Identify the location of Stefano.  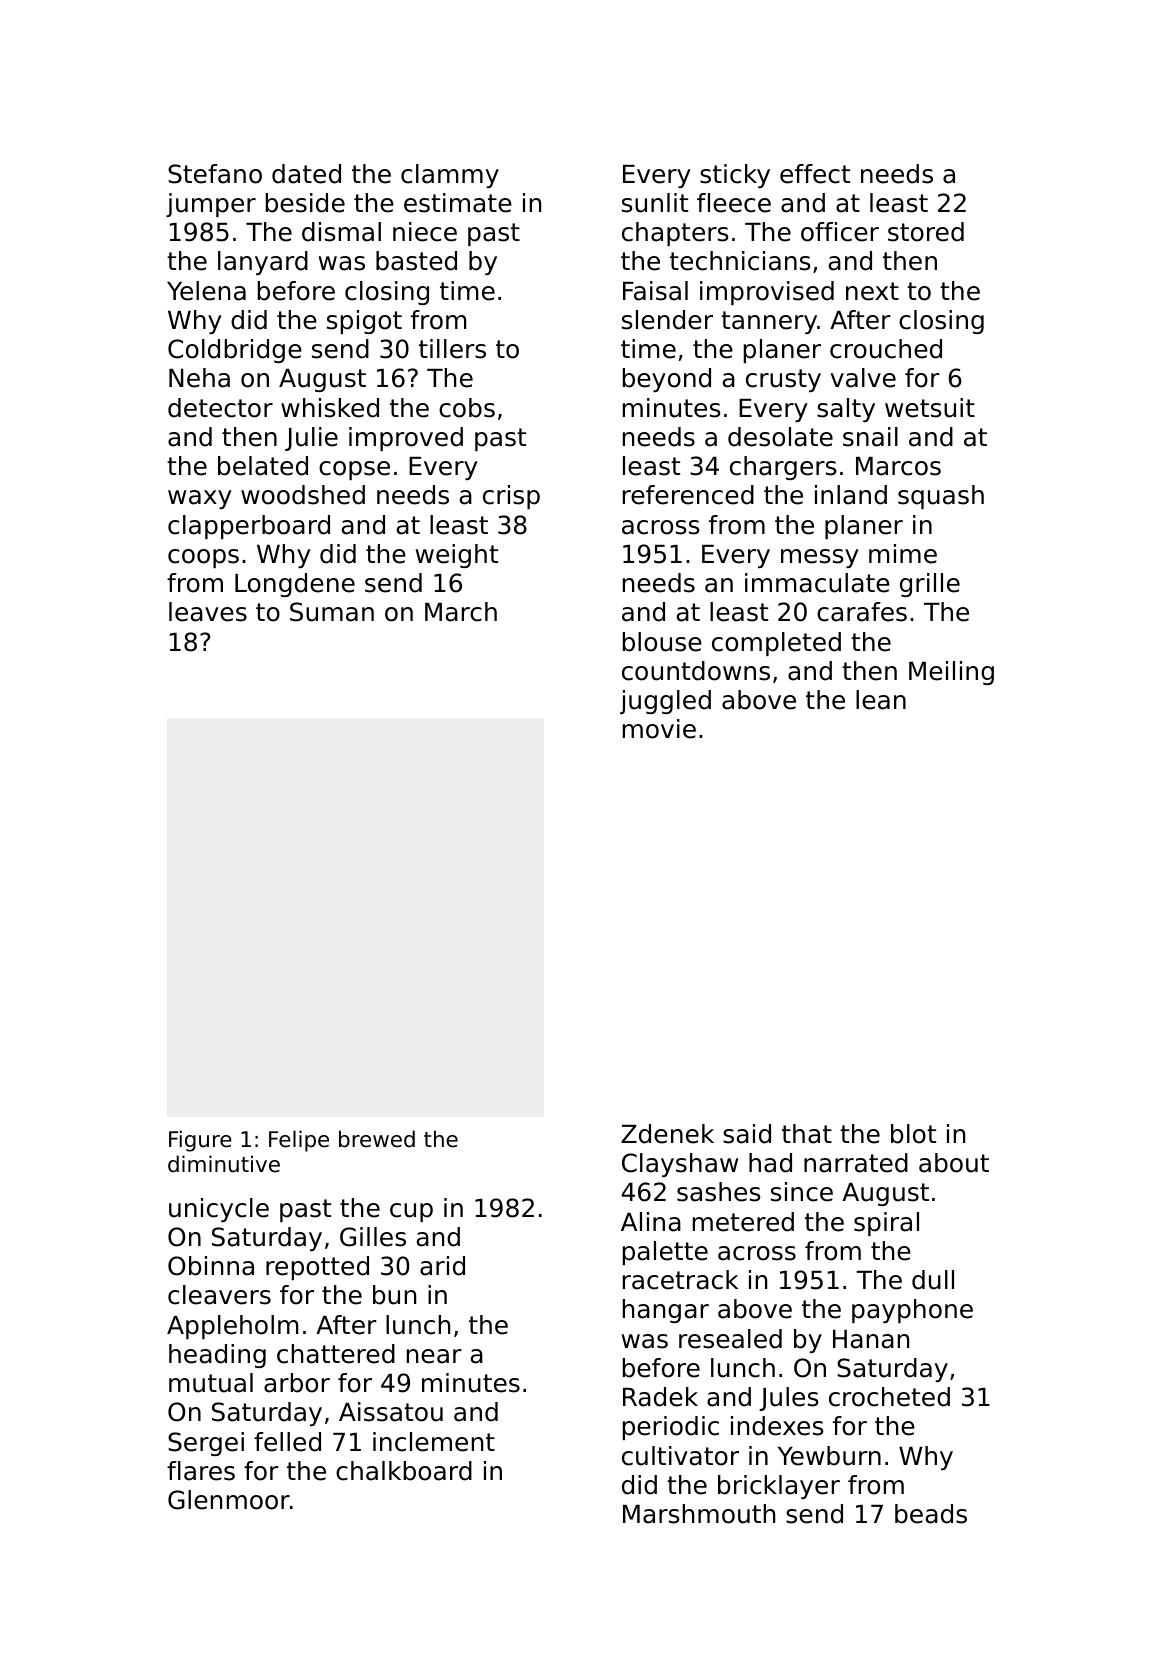
(215, 174).
